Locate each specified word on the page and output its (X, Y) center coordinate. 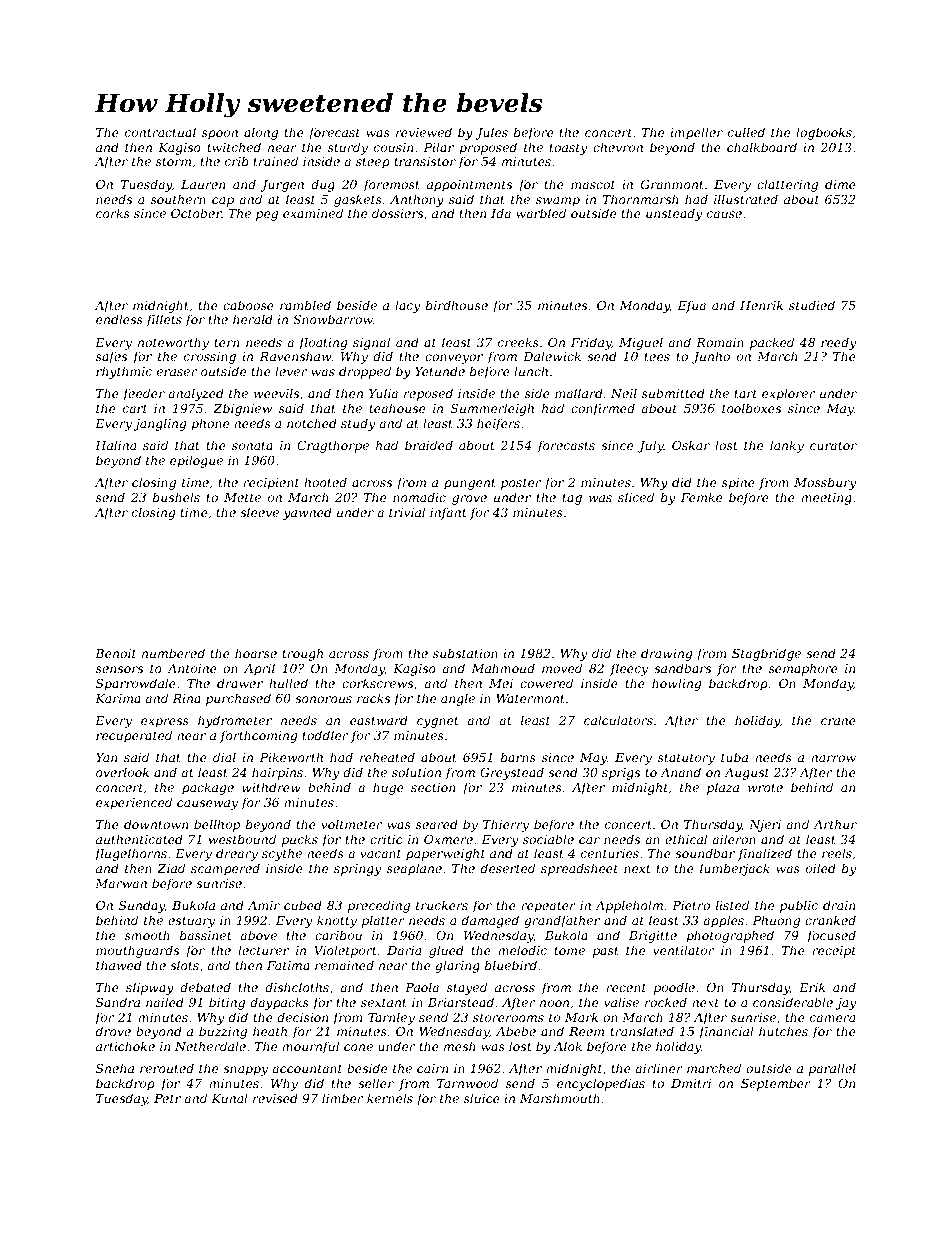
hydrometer (235, 721)
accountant (307, 1068)
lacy (407, 306)
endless (119, 319)
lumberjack (735, 869)
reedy (838, 343)
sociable (548, 839)
